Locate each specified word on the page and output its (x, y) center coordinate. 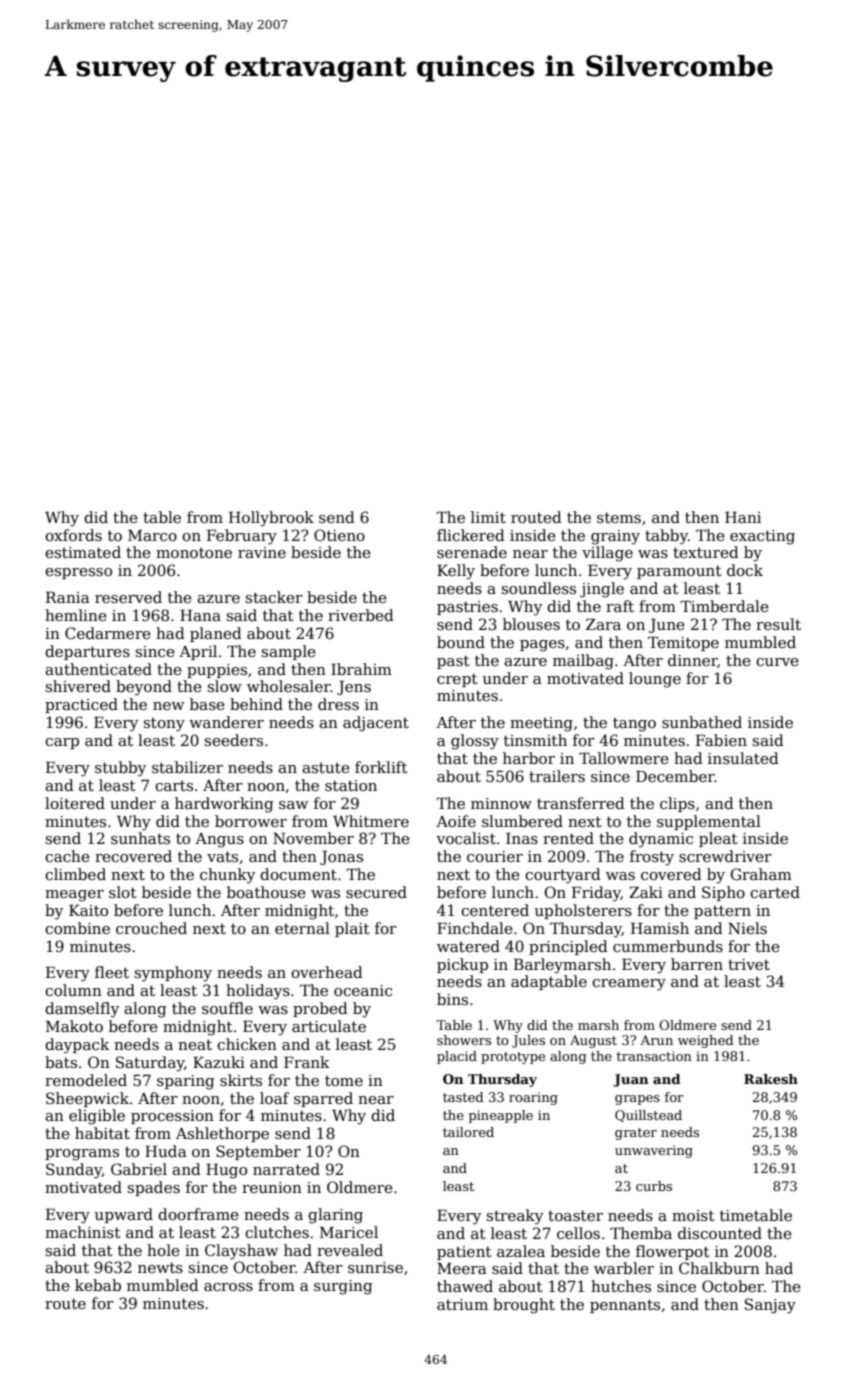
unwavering (654, 1151)
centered (495, 910)
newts (160, 1267)
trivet (749, 964)
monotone (194, 553)
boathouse (266, 892)
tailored (468, 1132)
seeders (234, 740)
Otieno (339, 535)
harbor (529, 758)
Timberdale (724, 606)
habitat (102, 1133)
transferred (581, 803)
